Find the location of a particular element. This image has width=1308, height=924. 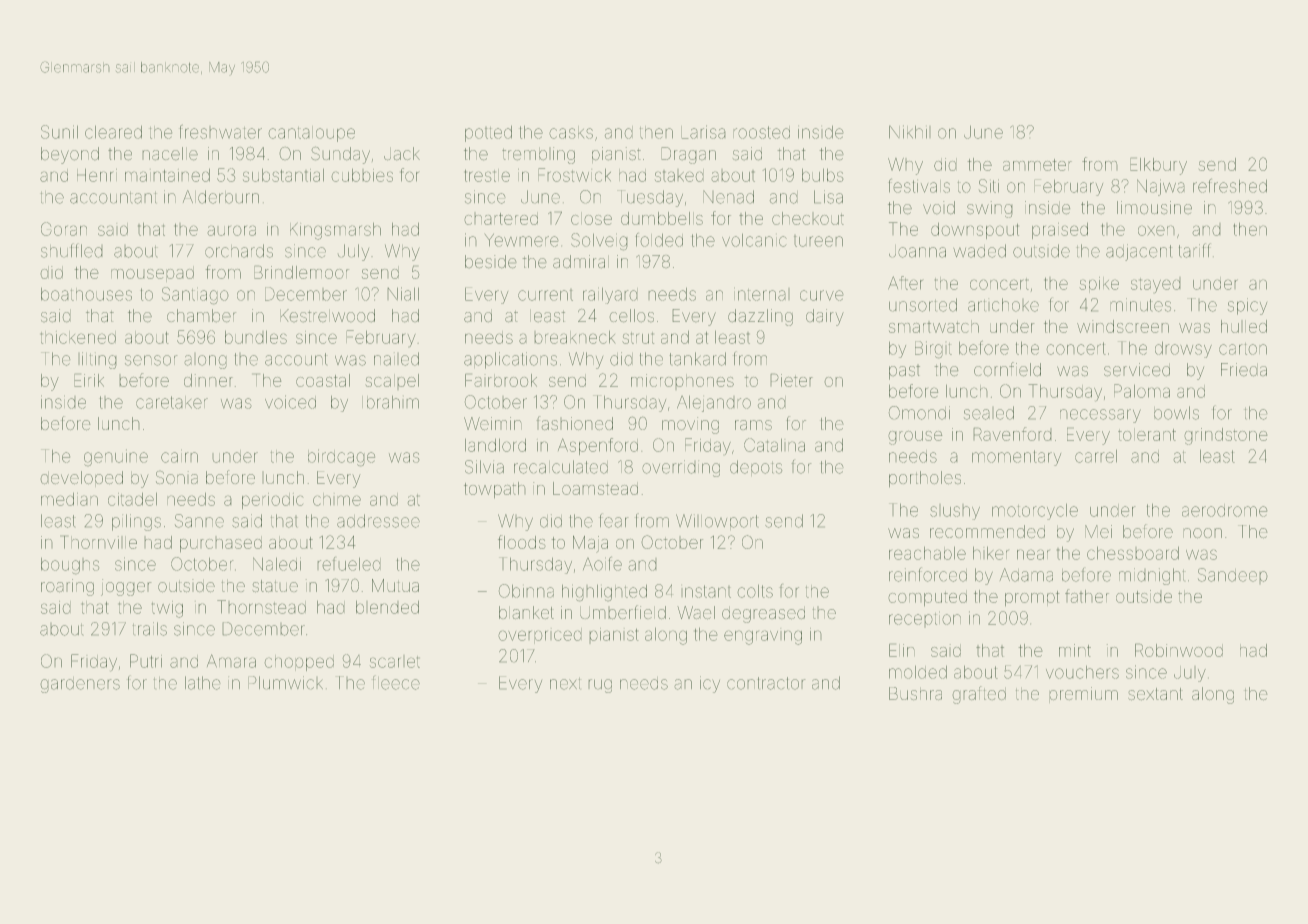

depots is located at coordinates (756, 467).
